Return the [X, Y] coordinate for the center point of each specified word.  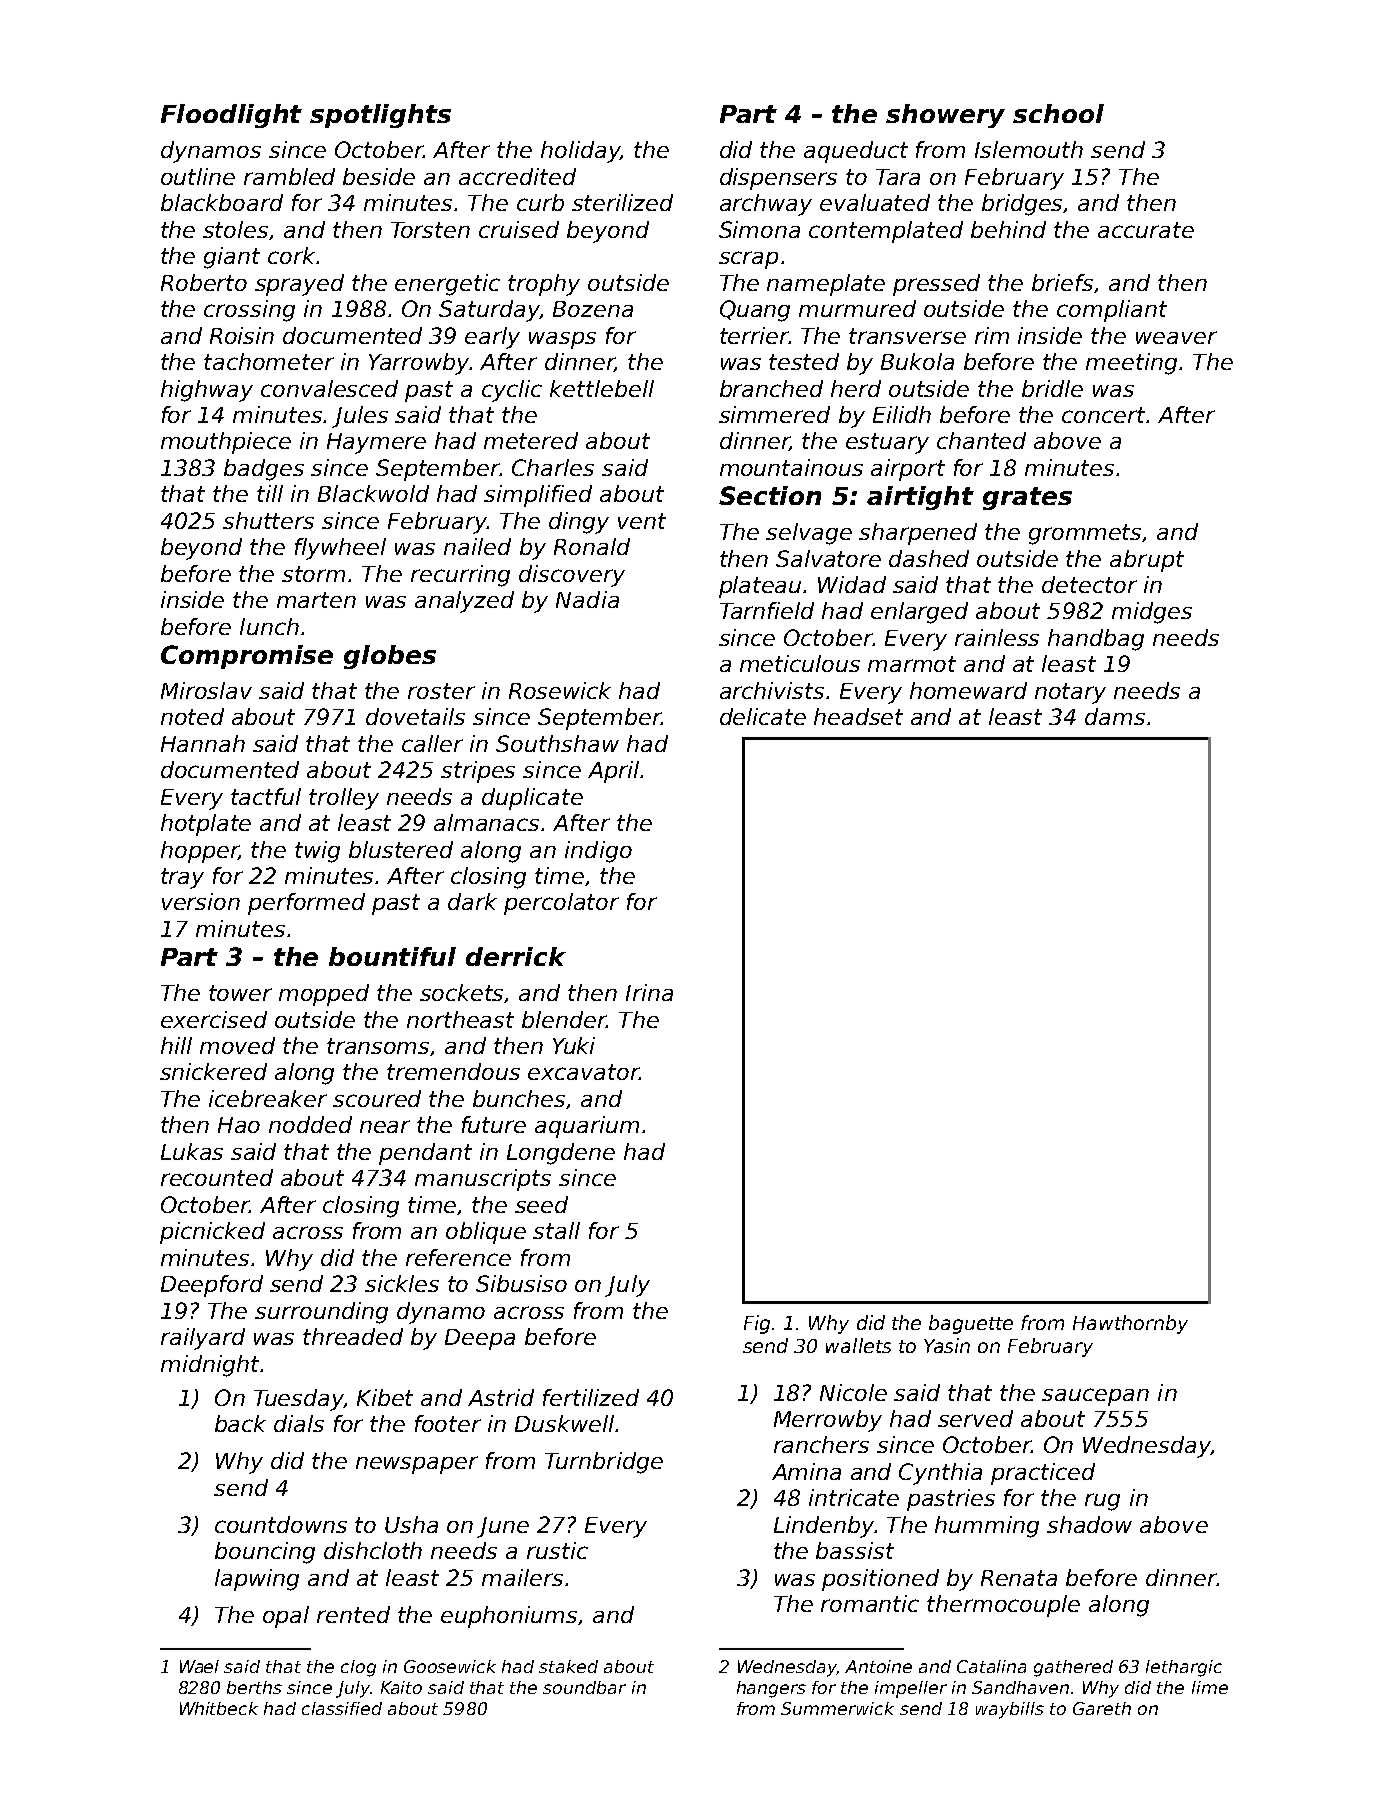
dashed [929, 558]
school [1058, 113]
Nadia [587, 599]
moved [237, 1045]
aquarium [587, 1127]
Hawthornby [1130, 1324]
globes [390, 657]
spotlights [380, 116]
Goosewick [450, 1666]
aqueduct [856, 152]
